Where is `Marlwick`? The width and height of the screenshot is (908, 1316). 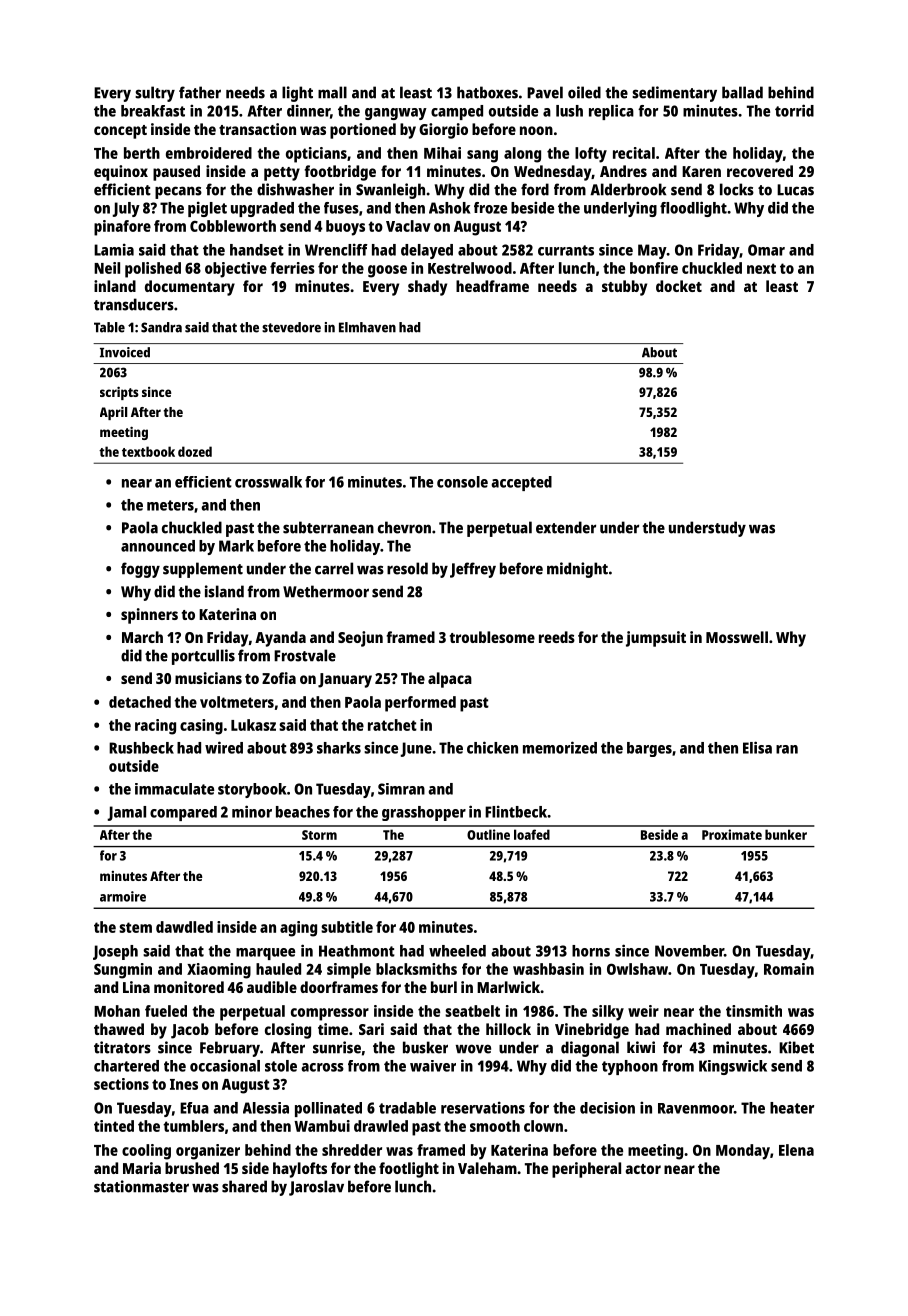 Marlwick is located at coordinates (508, 987).
